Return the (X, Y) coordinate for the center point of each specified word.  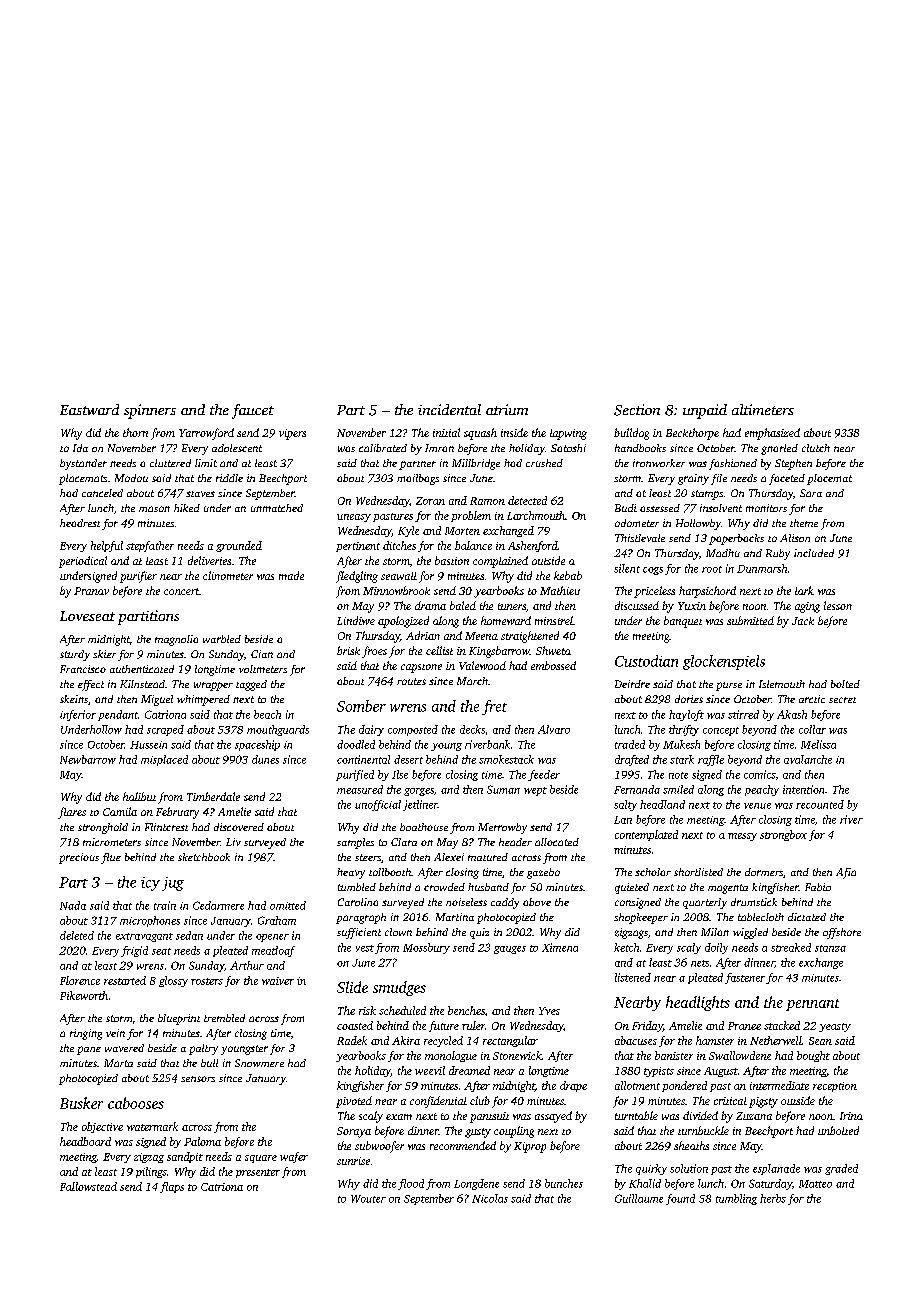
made (291, 575)
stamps (707, 495)
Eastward (89, 409)
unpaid (705, 411)
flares (72, 813)
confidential (438, 1102)
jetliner (420, 805)
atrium (507, 409)
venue (757, 806)
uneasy (354, 518)
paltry (203, 1049)
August (721, 1072)
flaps (172, 1187)
